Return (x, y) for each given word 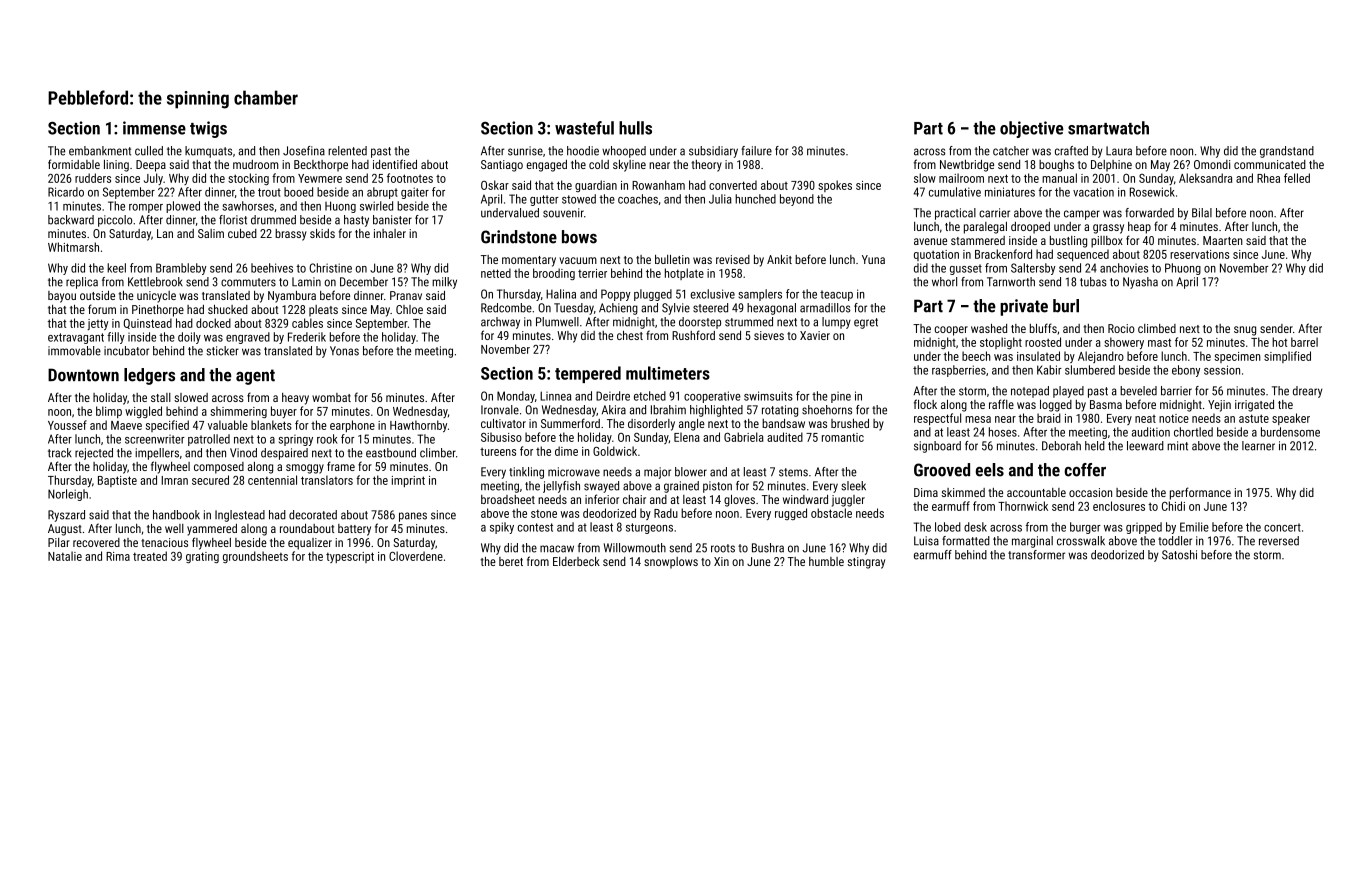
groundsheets (255, 557)
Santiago (502, 166)
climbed (1157, 328)
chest (630, 335)
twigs (208, 129)
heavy (295, 399)
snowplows (671, 563)
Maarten (1223, 240)
